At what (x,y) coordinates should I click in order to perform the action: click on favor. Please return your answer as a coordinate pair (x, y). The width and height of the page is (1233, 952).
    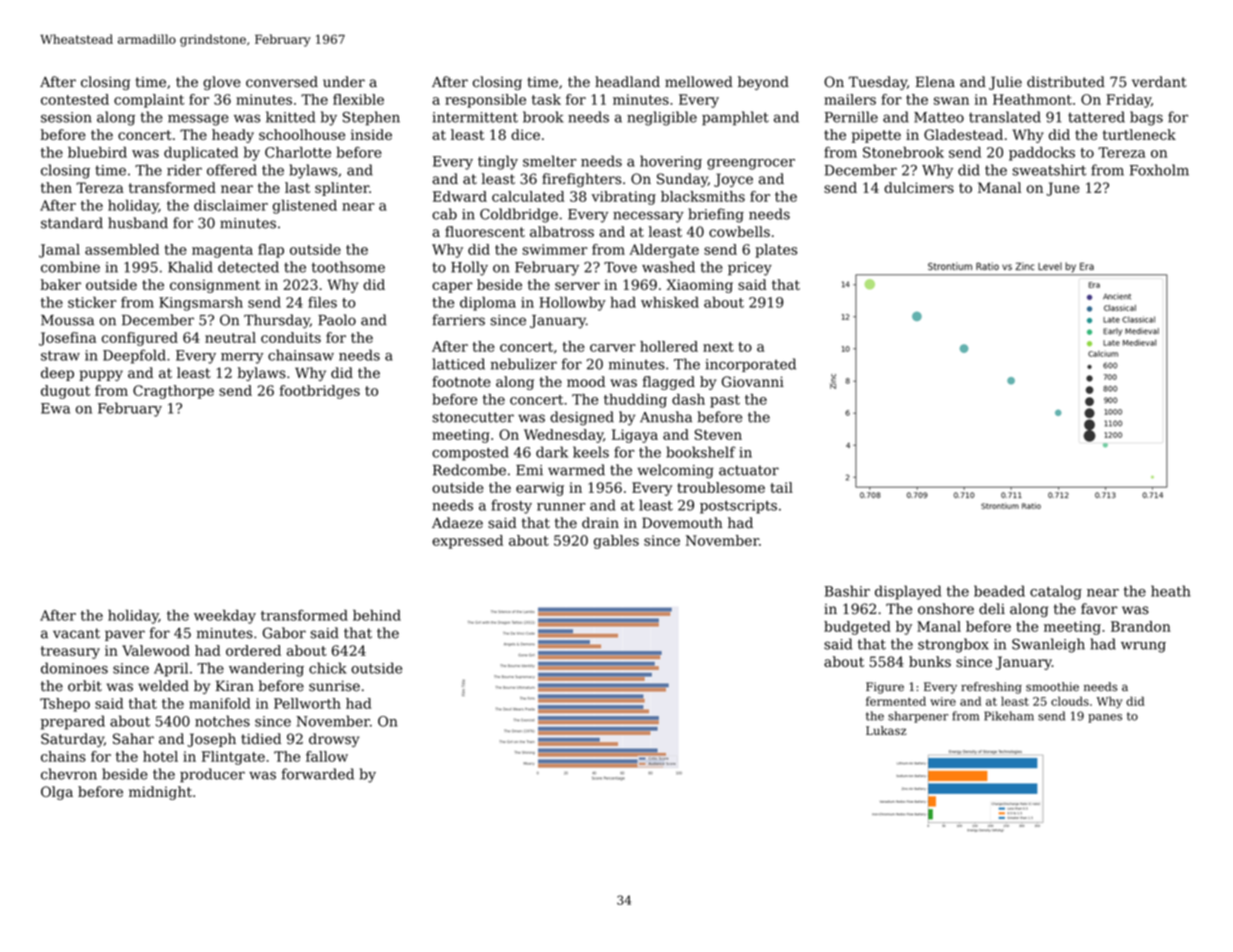
    Looking at the image, I should click on (1099, 609).
